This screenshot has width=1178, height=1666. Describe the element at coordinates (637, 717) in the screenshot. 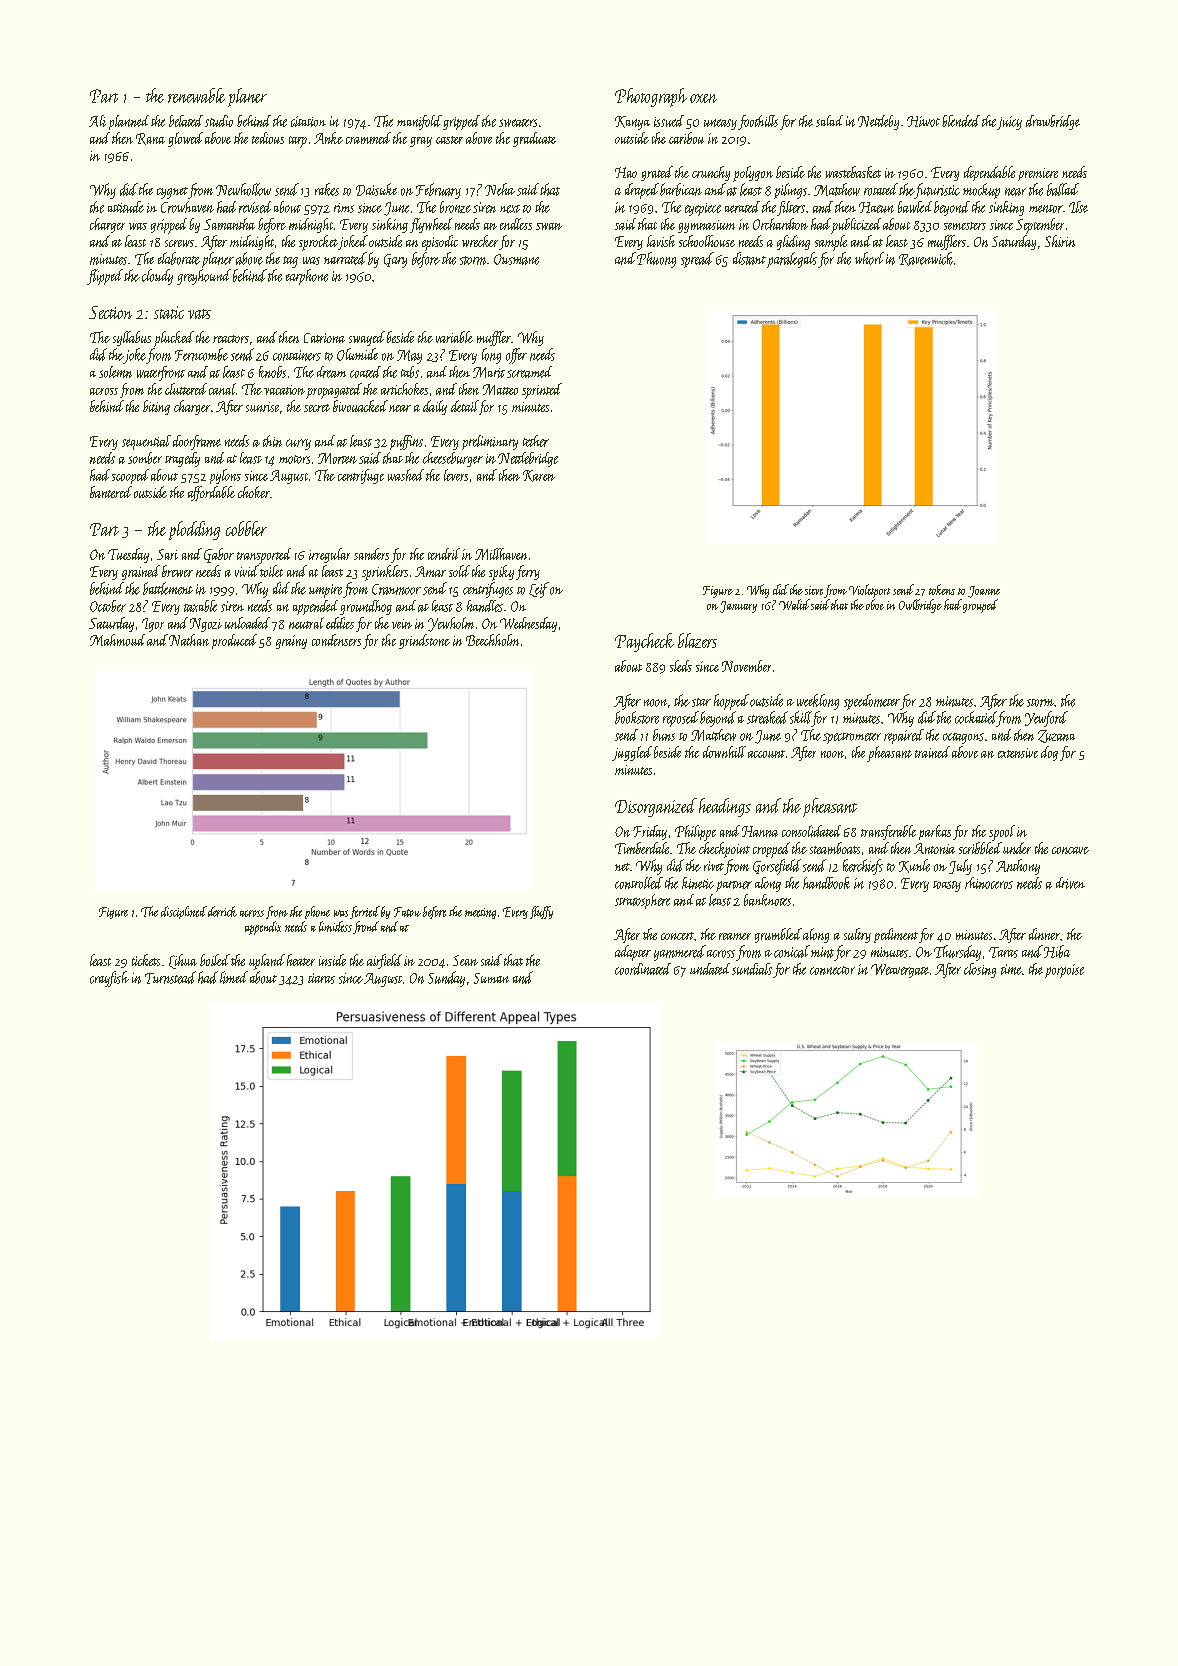

I see `bookstore` at that location.
